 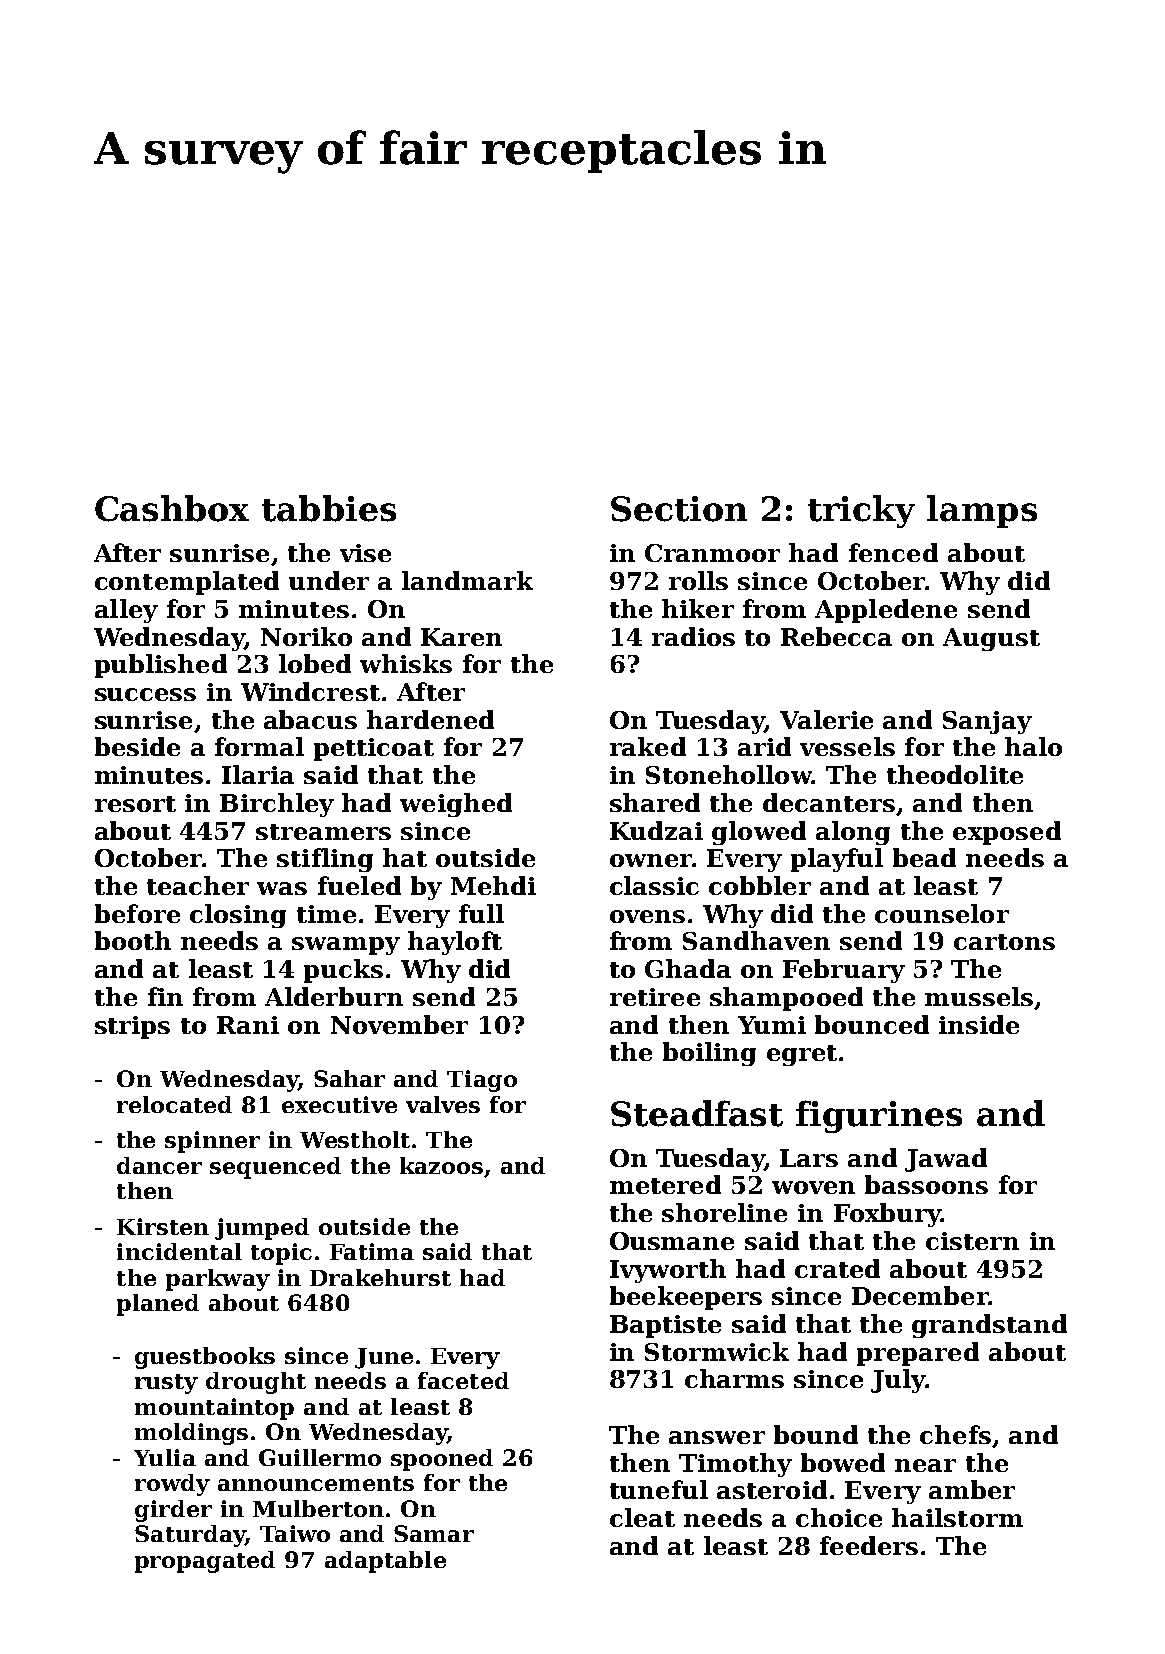 I want to click on announcements, so click(x=316, y=1483).
